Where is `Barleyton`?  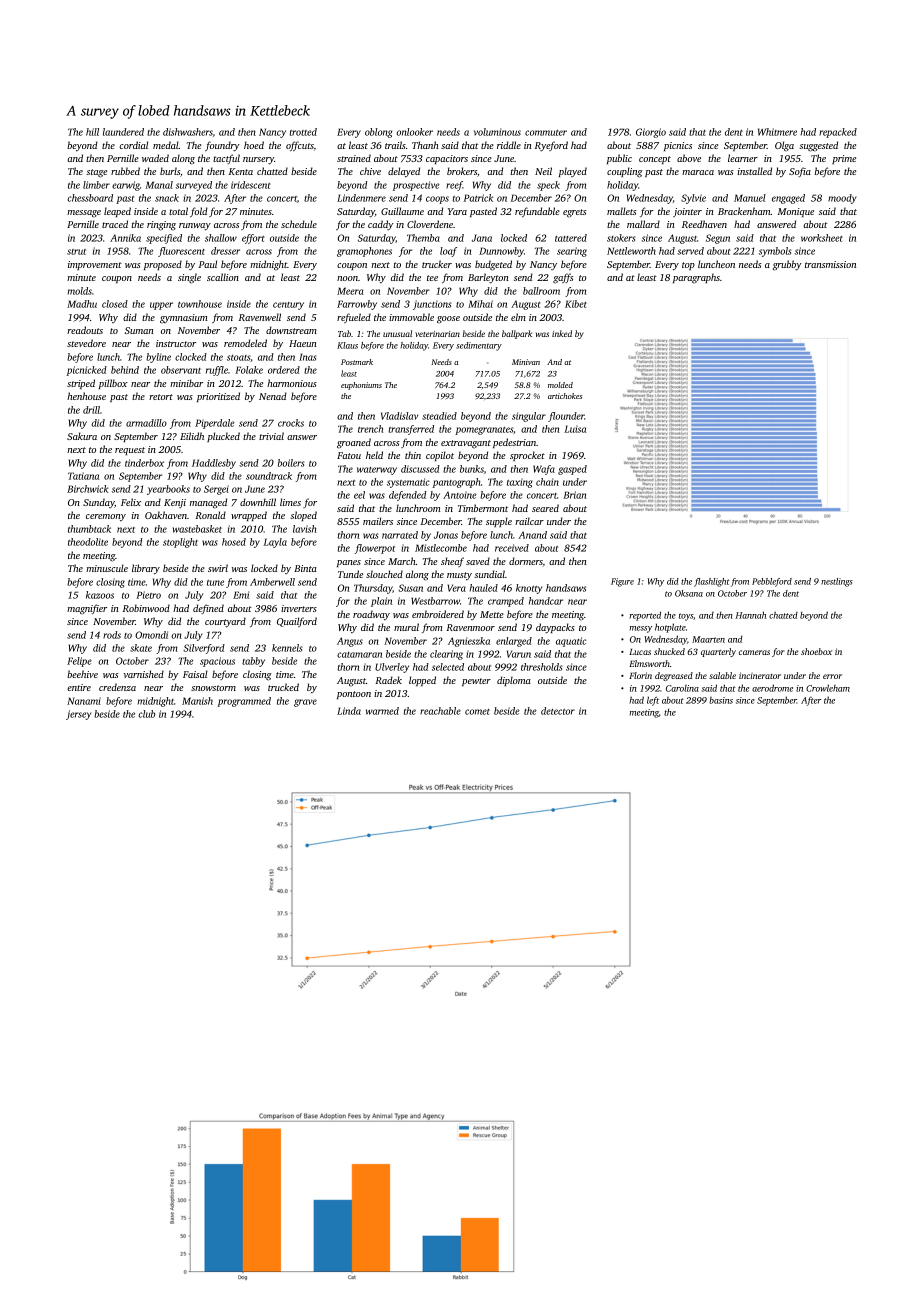 Barleyton is located at coordinates (488, 278).
